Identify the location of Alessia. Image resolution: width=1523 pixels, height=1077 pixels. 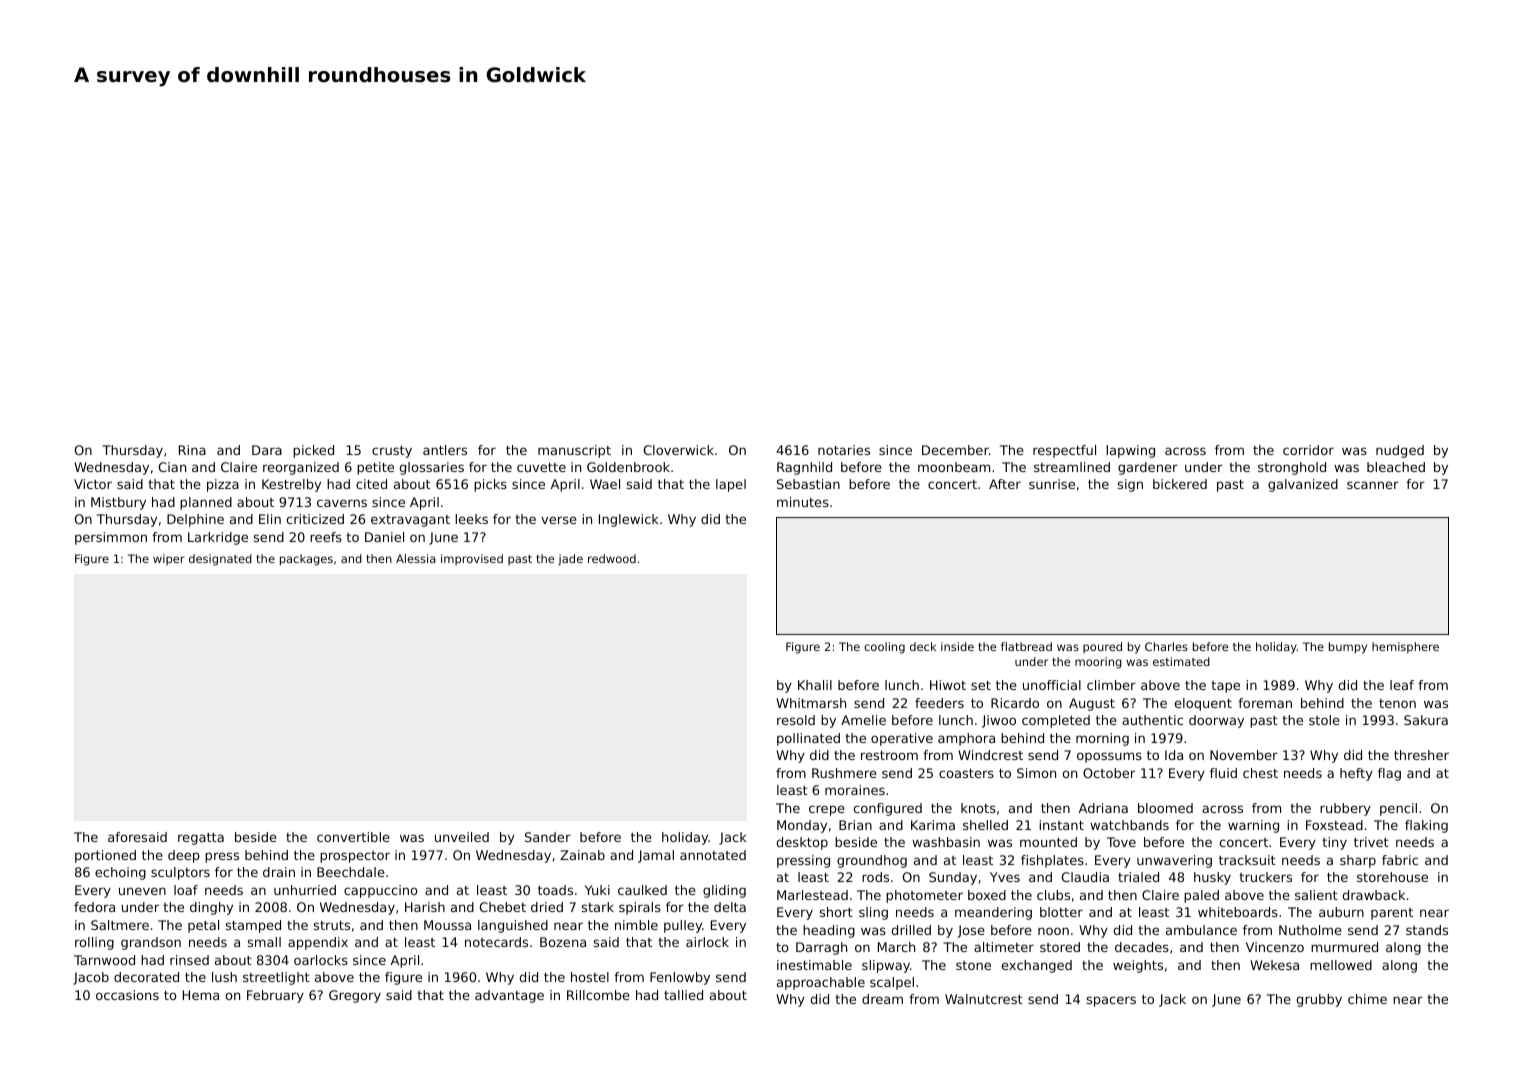
(416, 558).
